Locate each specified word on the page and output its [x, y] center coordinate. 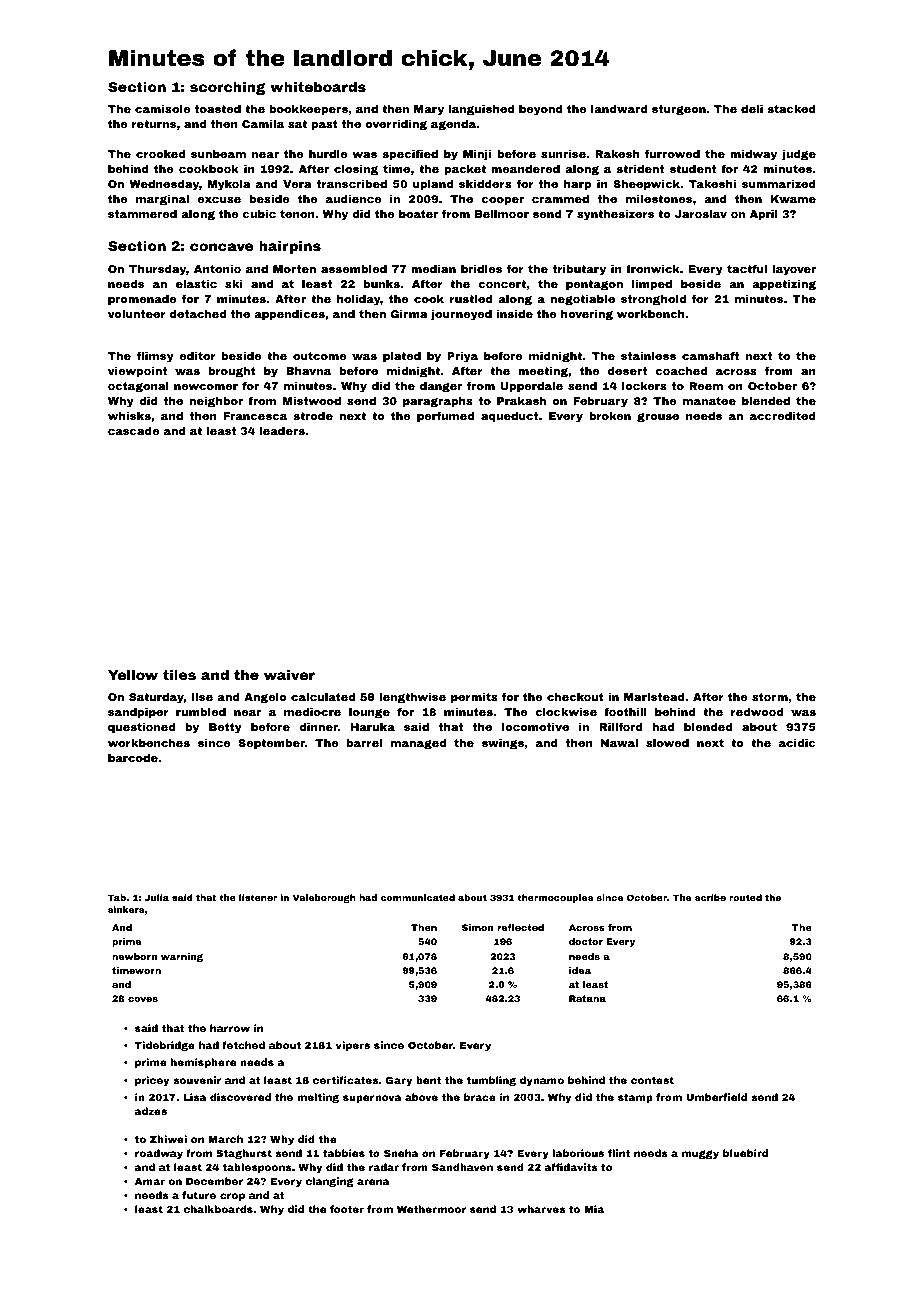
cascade [134, 431]
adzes [151, 1111]
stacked [791, 109]
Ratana [587, 998]
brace [480, 1097]
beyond [541, 110]
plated [402, 357]
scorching [227, 88]
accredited [783, 416]
